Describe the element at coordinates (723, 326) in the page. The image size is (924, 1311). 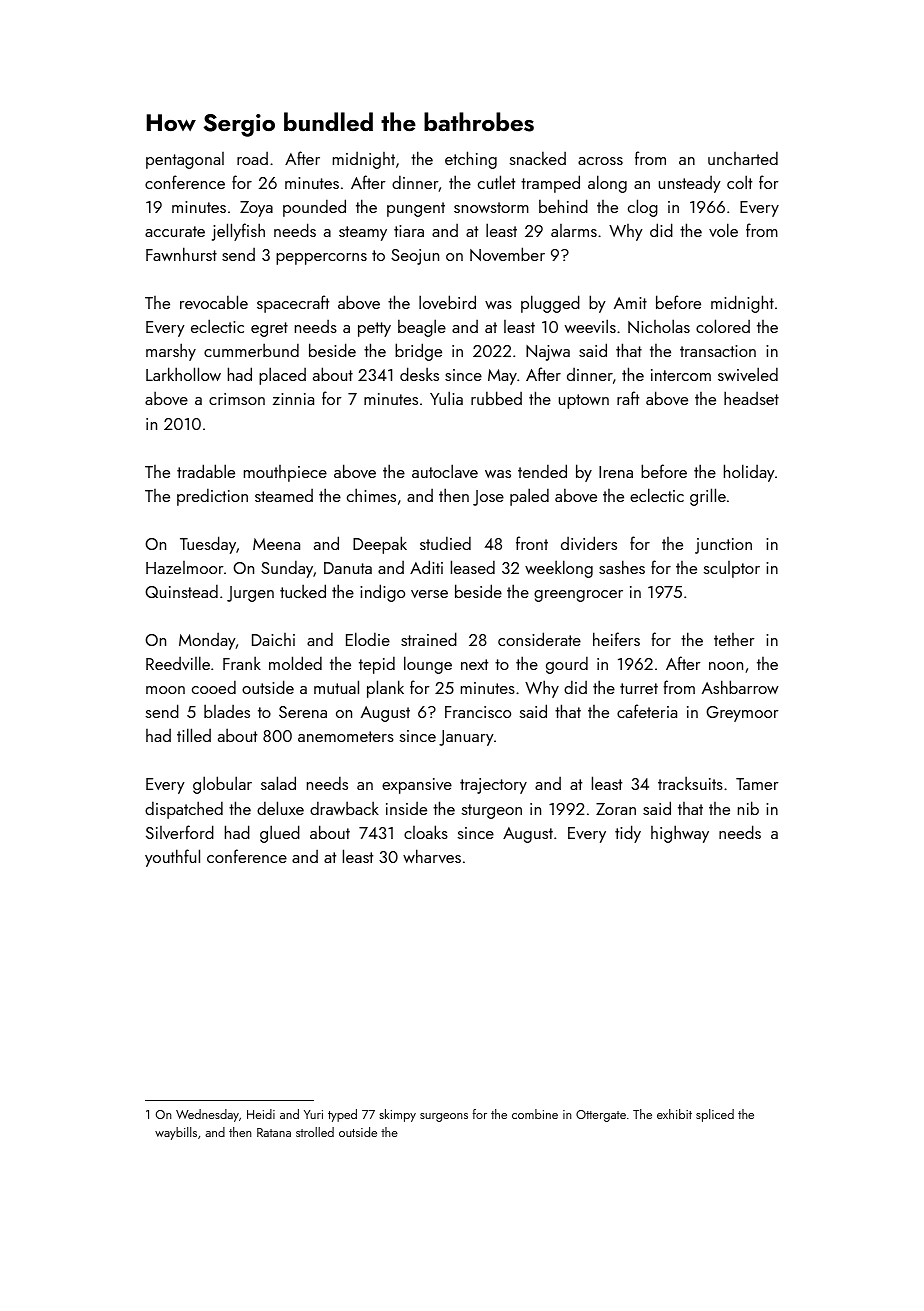
I see `colored` at that location.
